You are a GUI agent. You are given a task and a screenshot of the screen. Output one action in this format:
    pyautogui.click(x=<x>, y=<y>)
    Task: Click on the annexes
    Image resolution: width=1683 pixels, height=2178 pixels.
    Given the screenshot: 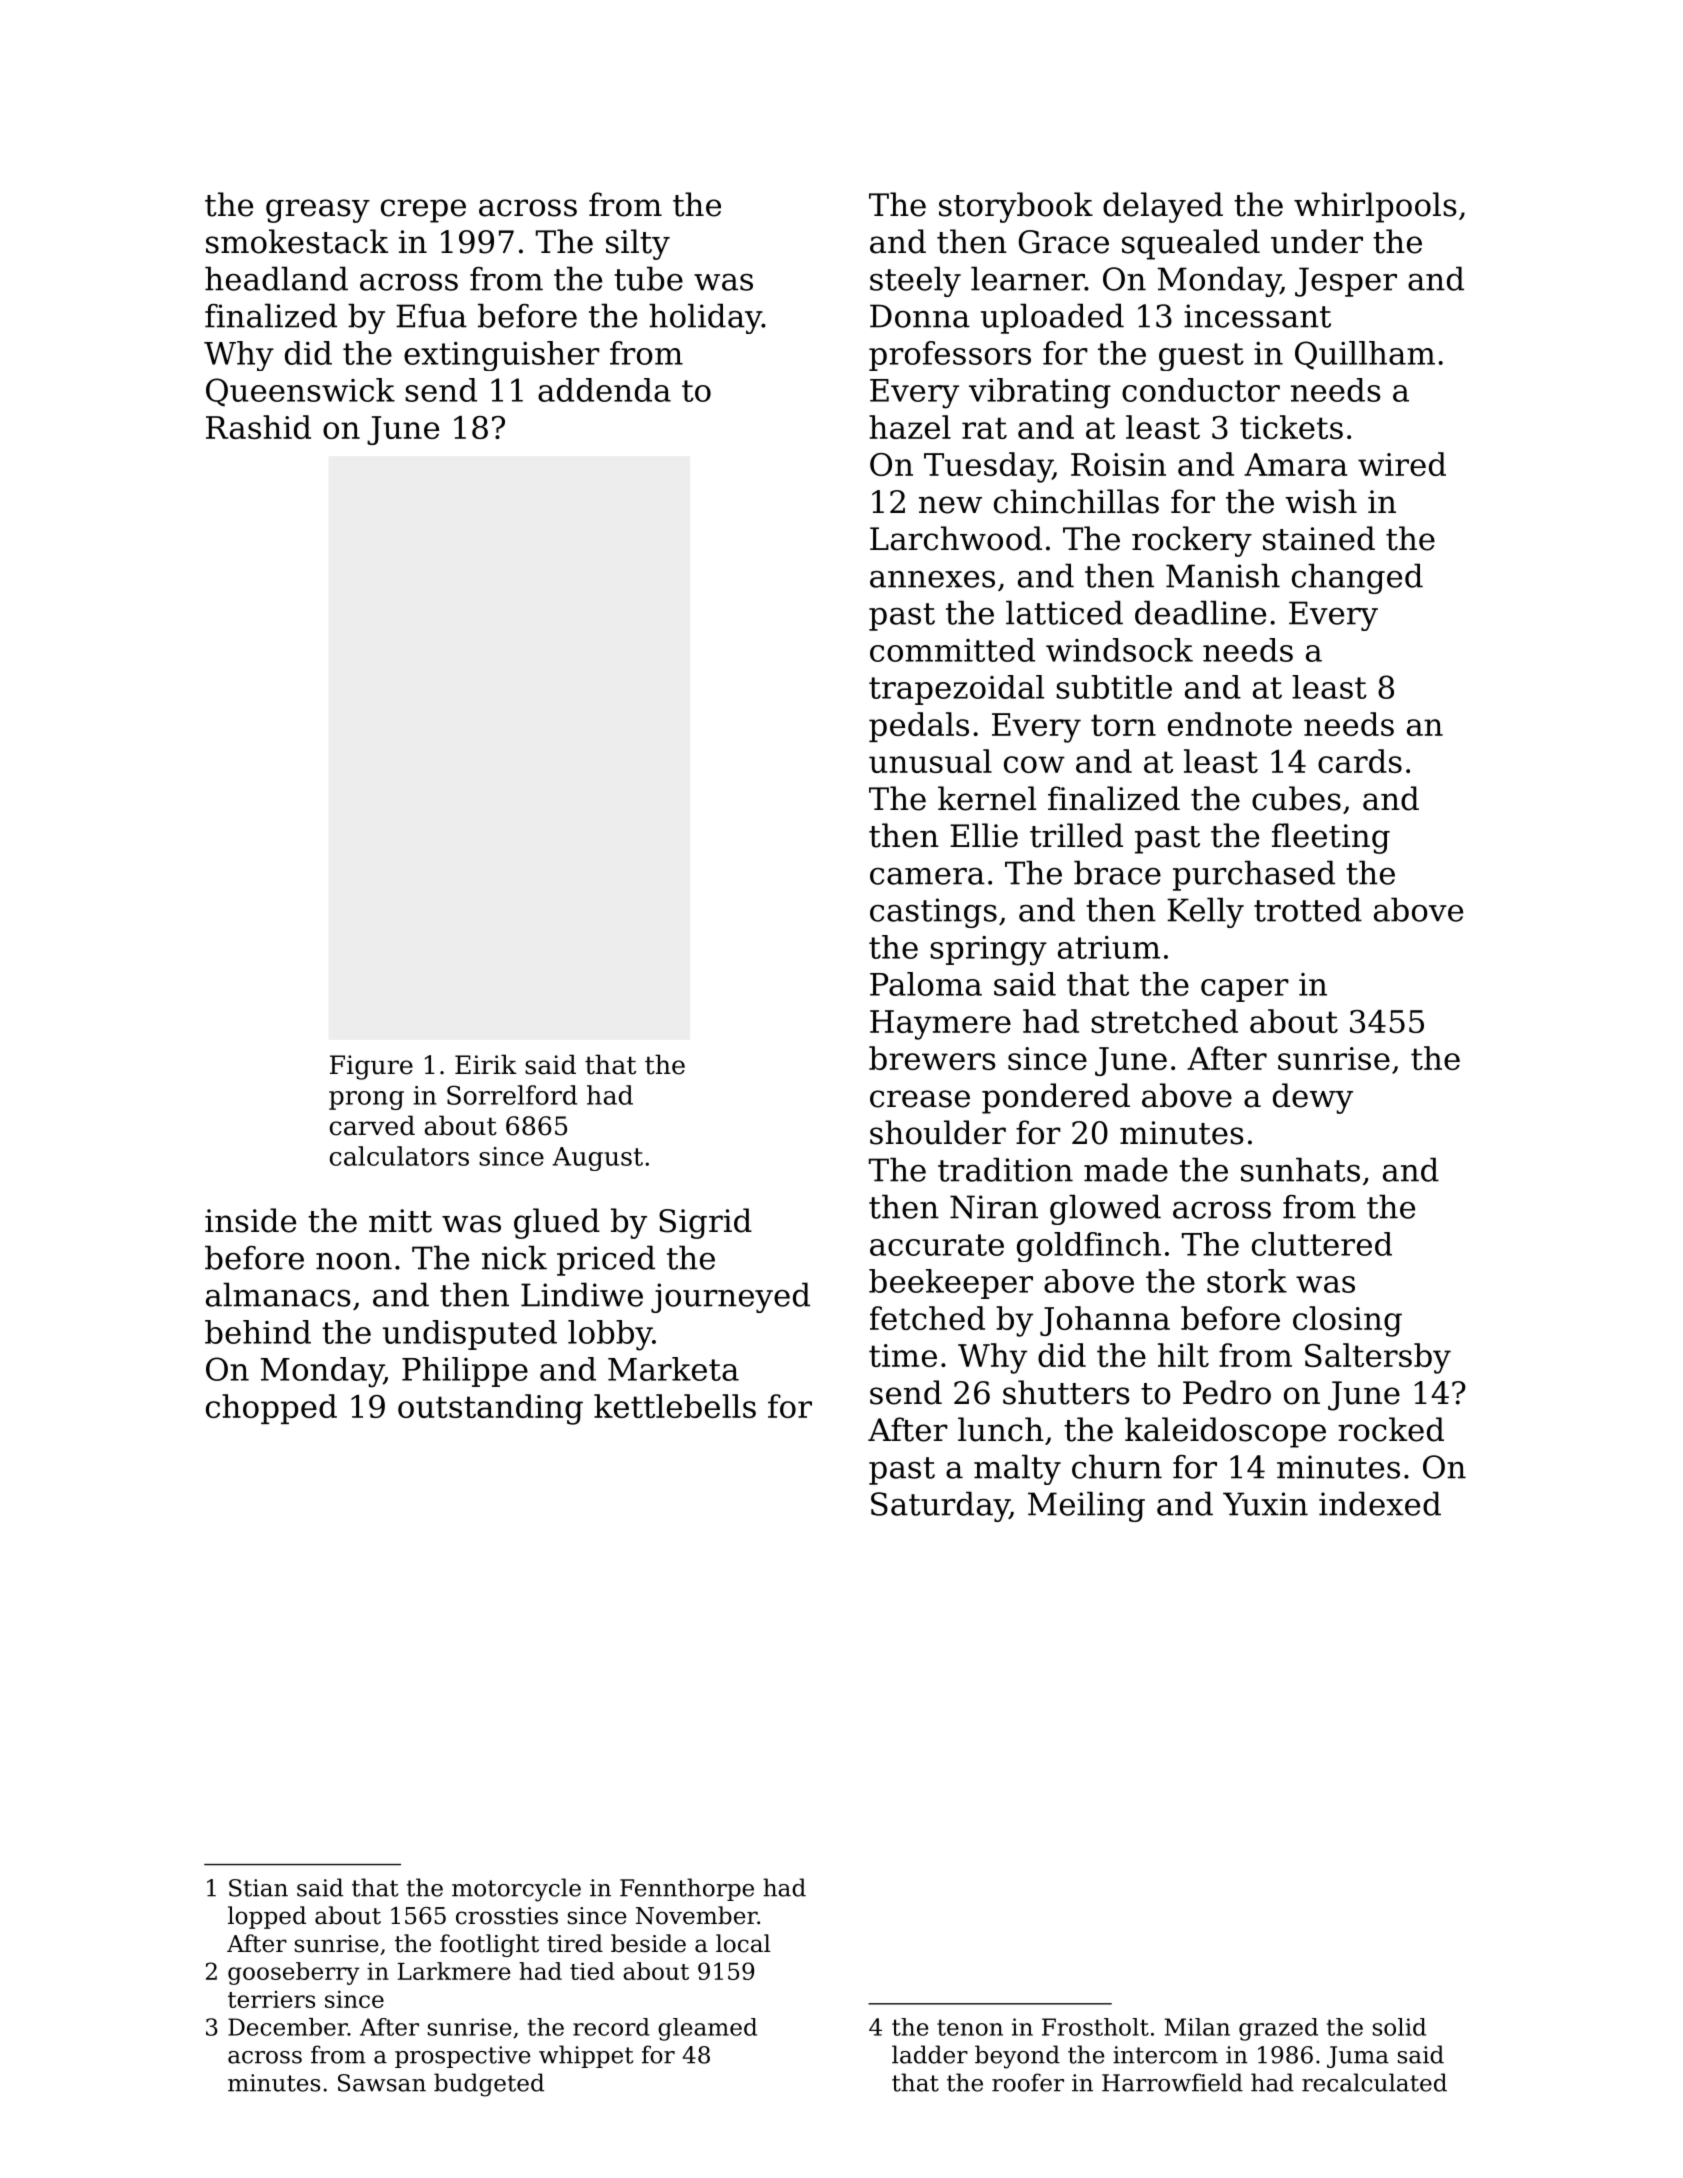 What is the action you would take?
    pyautogui.click(x=932, y=579)
